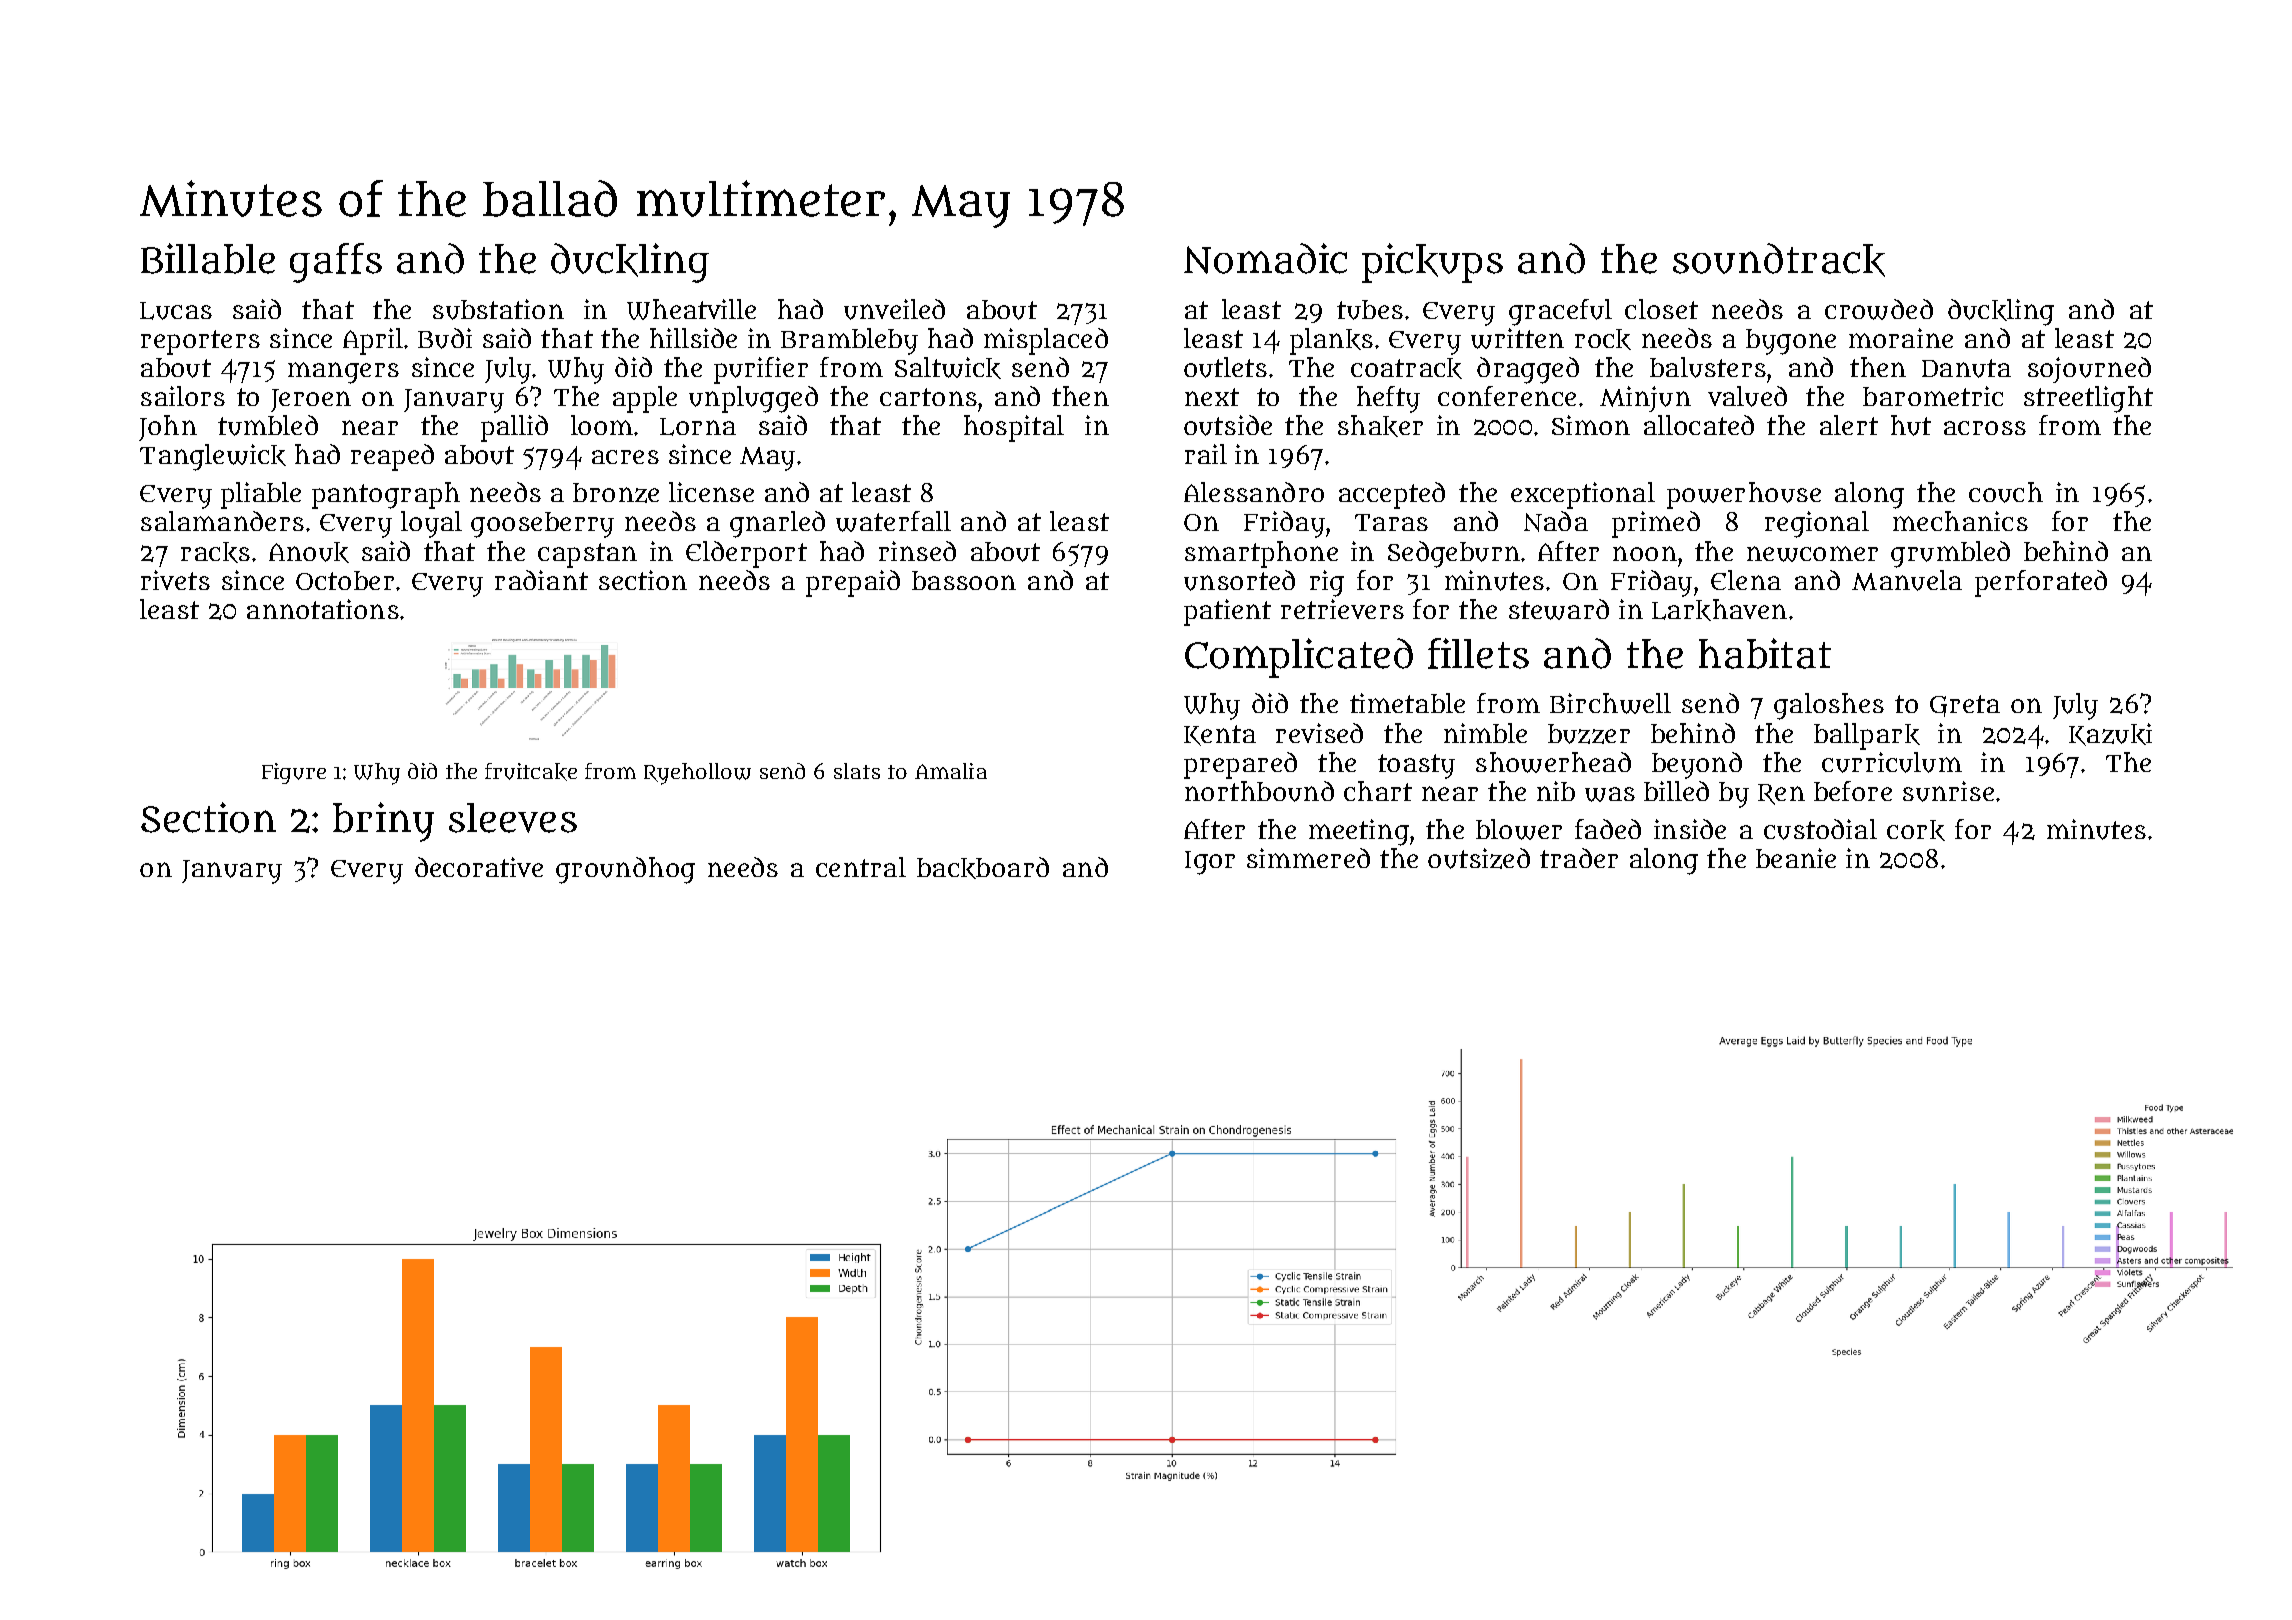 The height and width of the page is (1620, 2292). I want to click on groundhog, so click(625, 870).
